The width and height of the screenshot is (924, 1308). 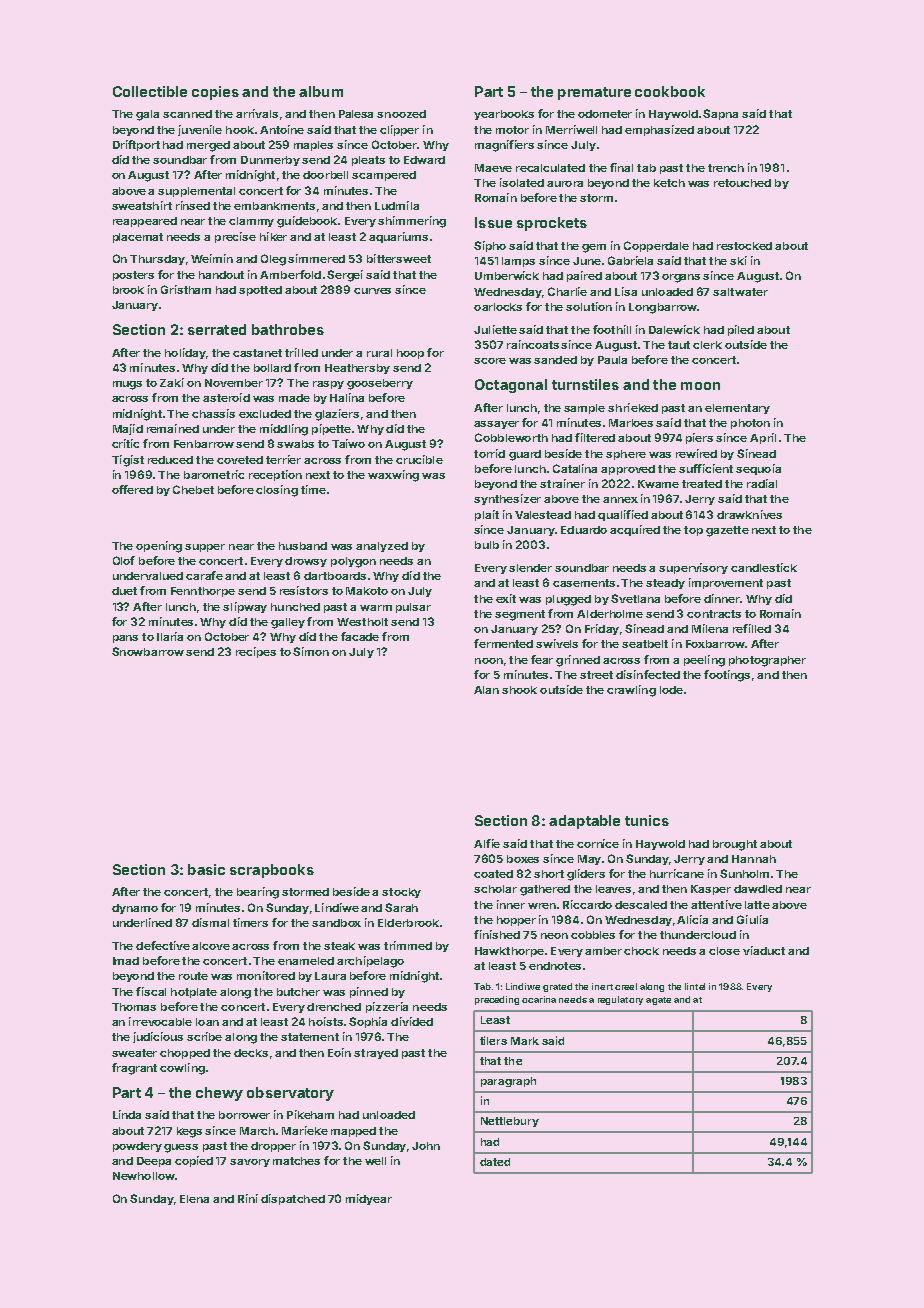 I want to click on analyzed, so click(x=382, y=547).
